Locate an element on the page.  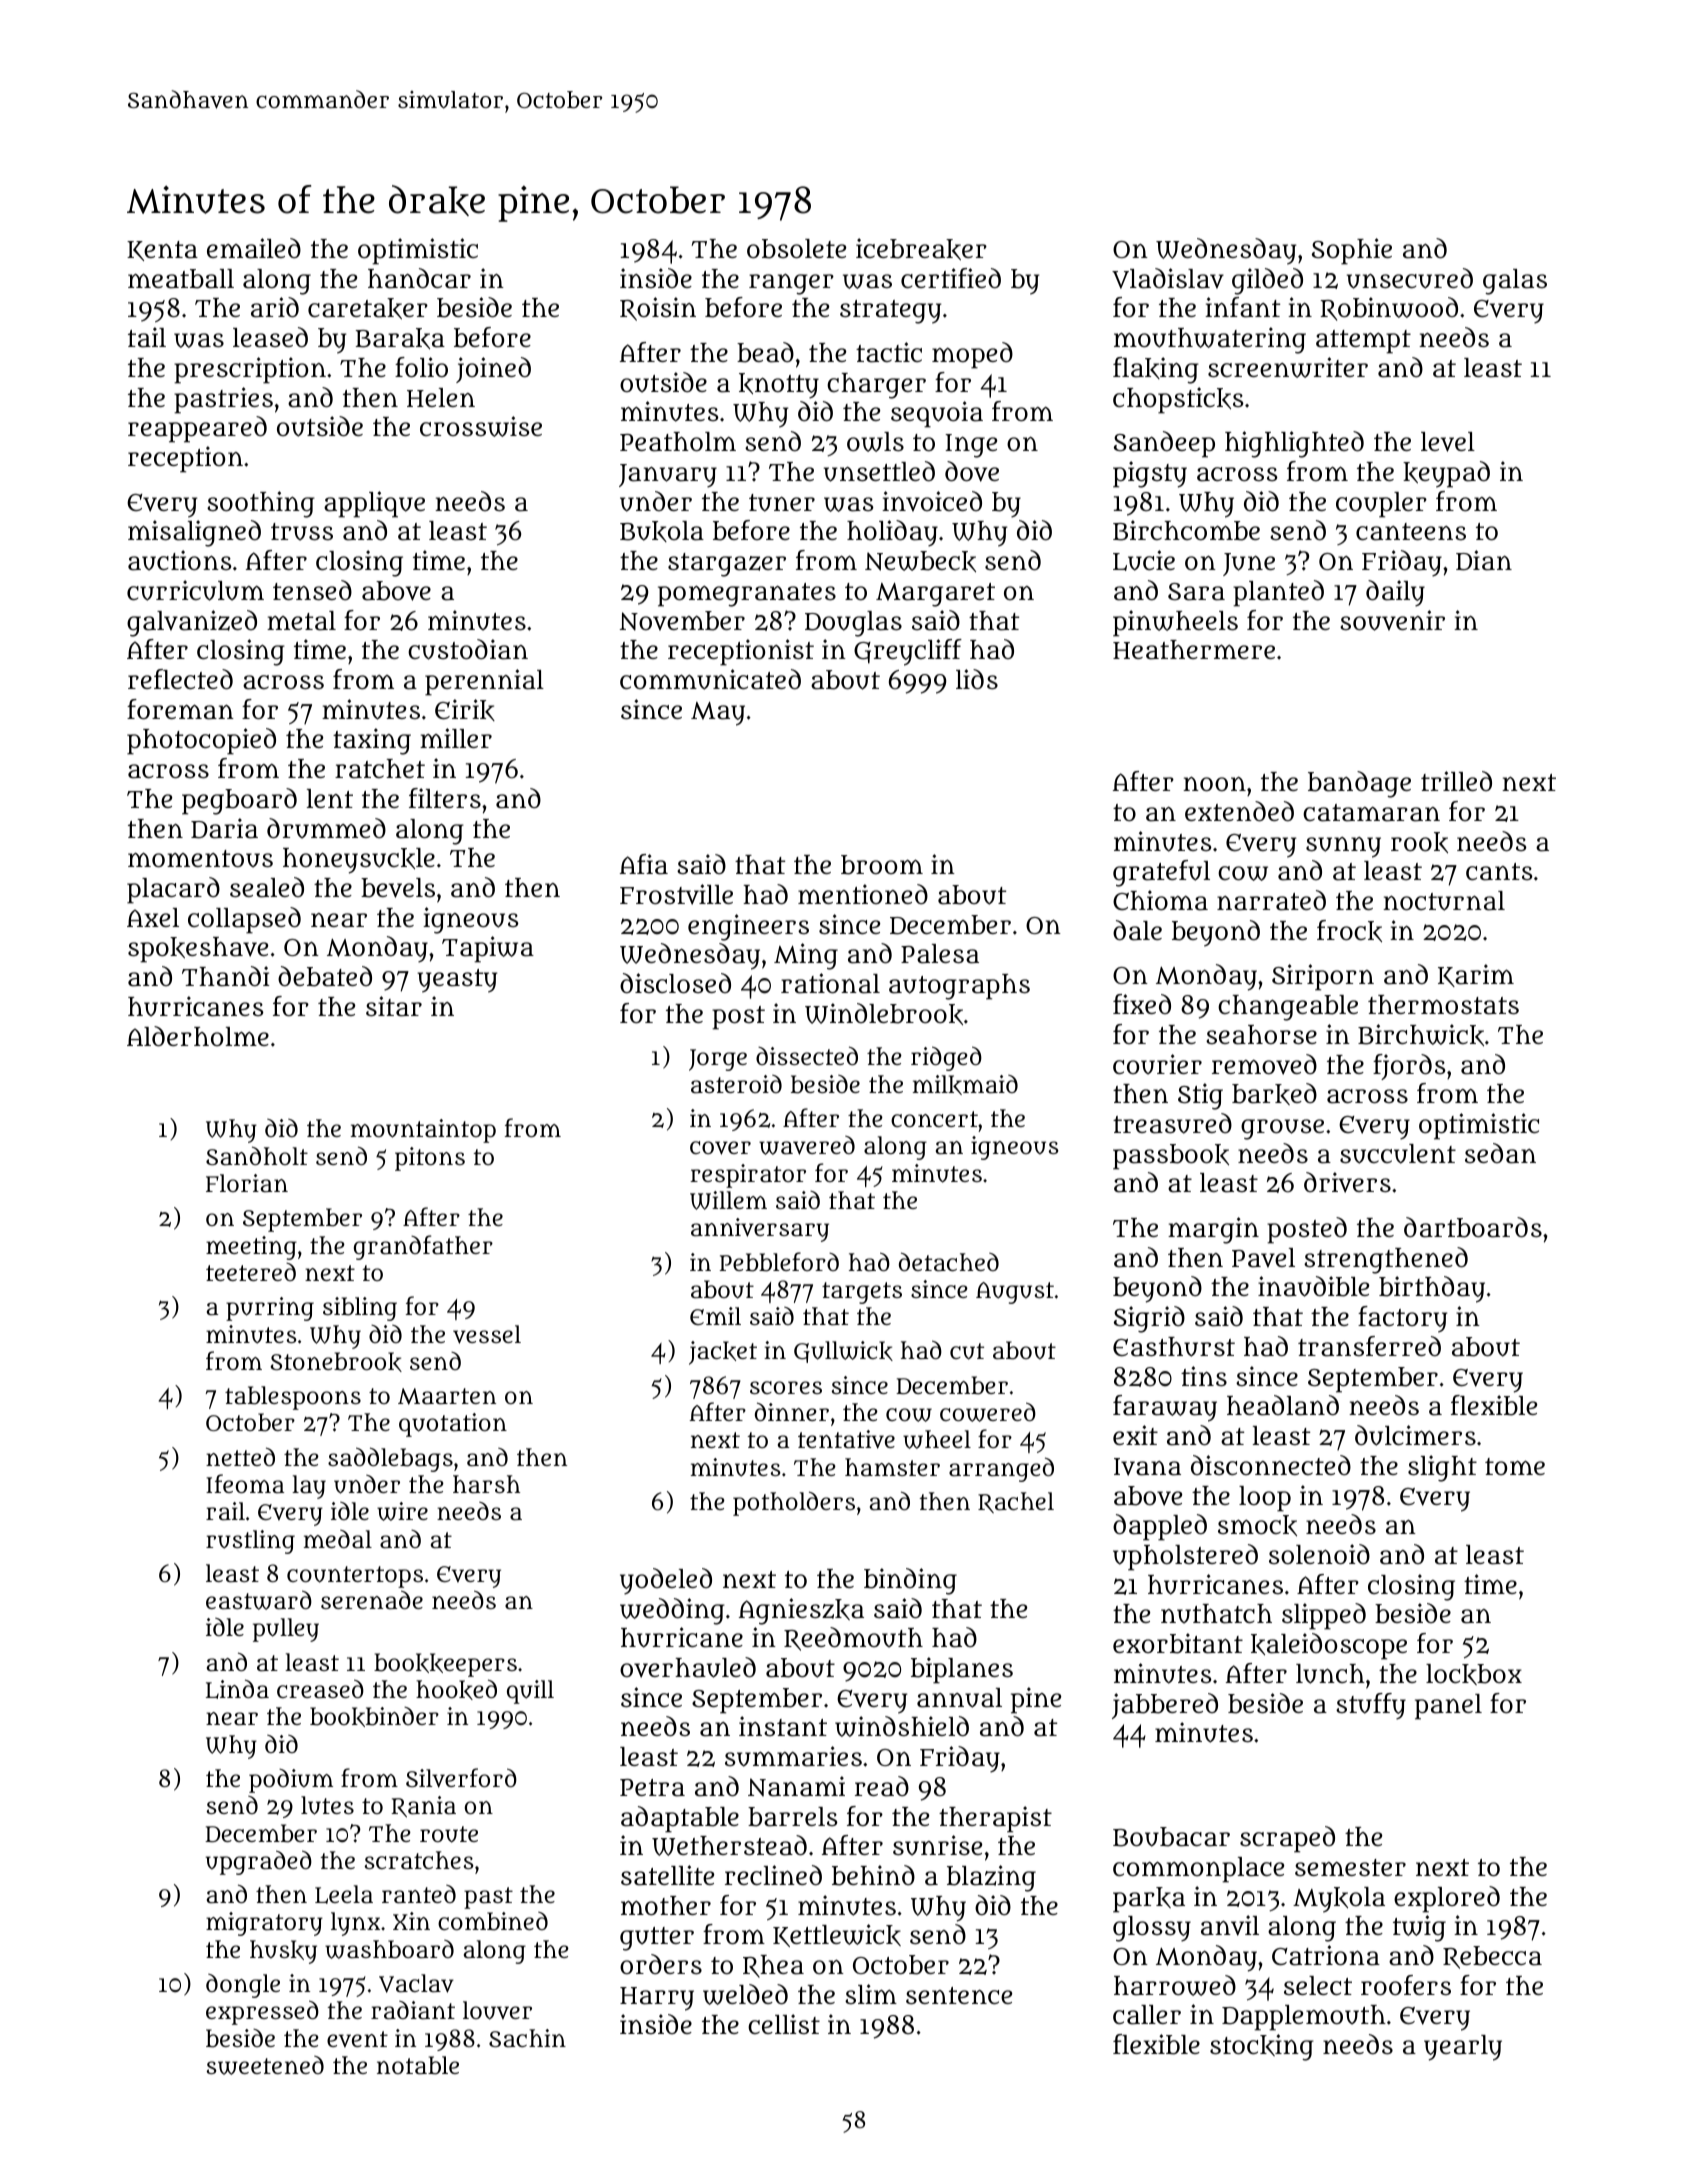
perennial is located at coordinates (484, 682).
